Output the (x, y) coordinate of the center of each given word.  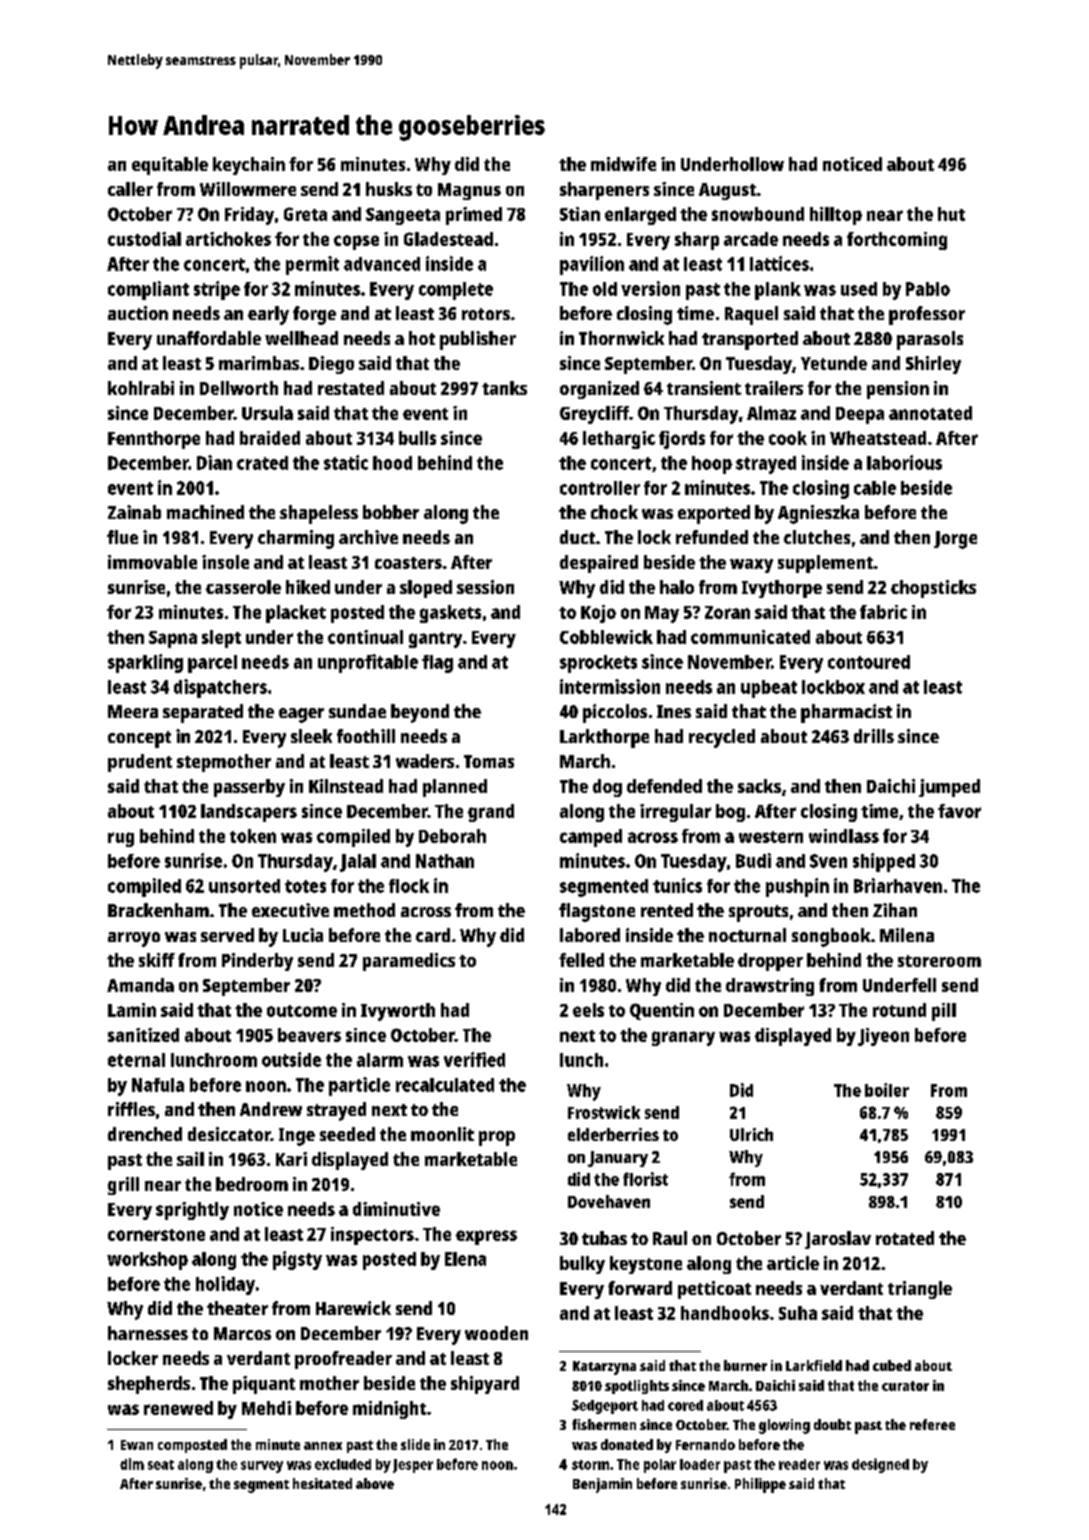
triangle (920, 1290)
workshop (147, 1261)
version (650, 288)
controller (600, 488)
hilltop (836, 216)
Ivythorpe (782, 589)
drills (874, 736)
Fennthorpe (154, 440)
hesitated (322, 1483)
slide (415, 1444)
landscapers (249, 813)
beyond (420, 713)
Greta (305, 214)
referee (932, 1424)
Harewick (353, 1308)
